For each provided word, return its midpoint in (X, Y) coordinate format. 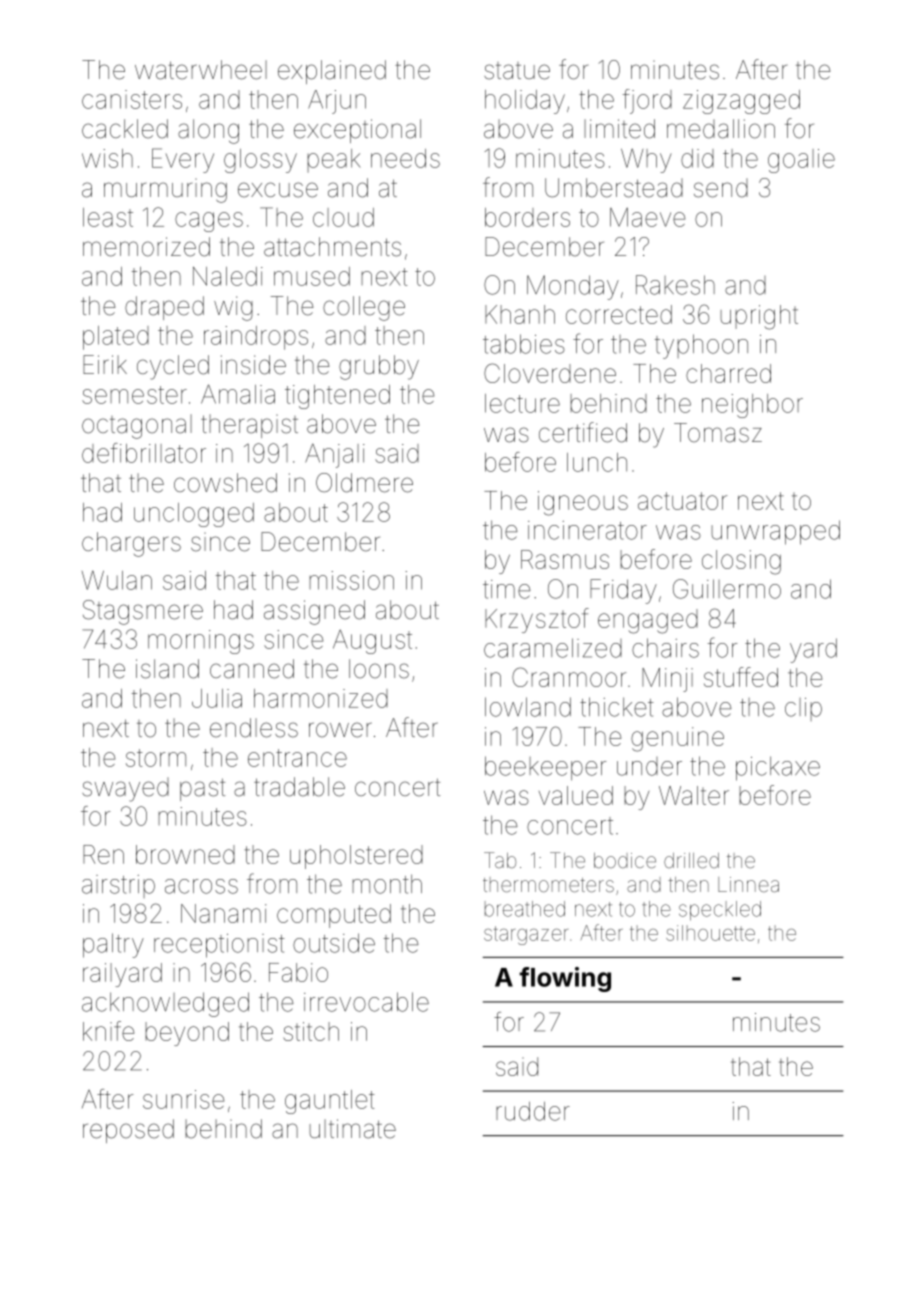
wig (233, 308)
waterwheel (201, 70)
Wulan (117, 580)
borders (527, 217)
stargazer (526, 935)
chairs (665, 648)
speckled (720, 911)
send (721, 188)
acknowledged (165, 1004)
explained (332, 72)
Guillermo (727, 589)
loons (379, 669)
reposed (128, 1131)
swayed (125, 790)
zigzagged (741, 102)
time (507, 589)
